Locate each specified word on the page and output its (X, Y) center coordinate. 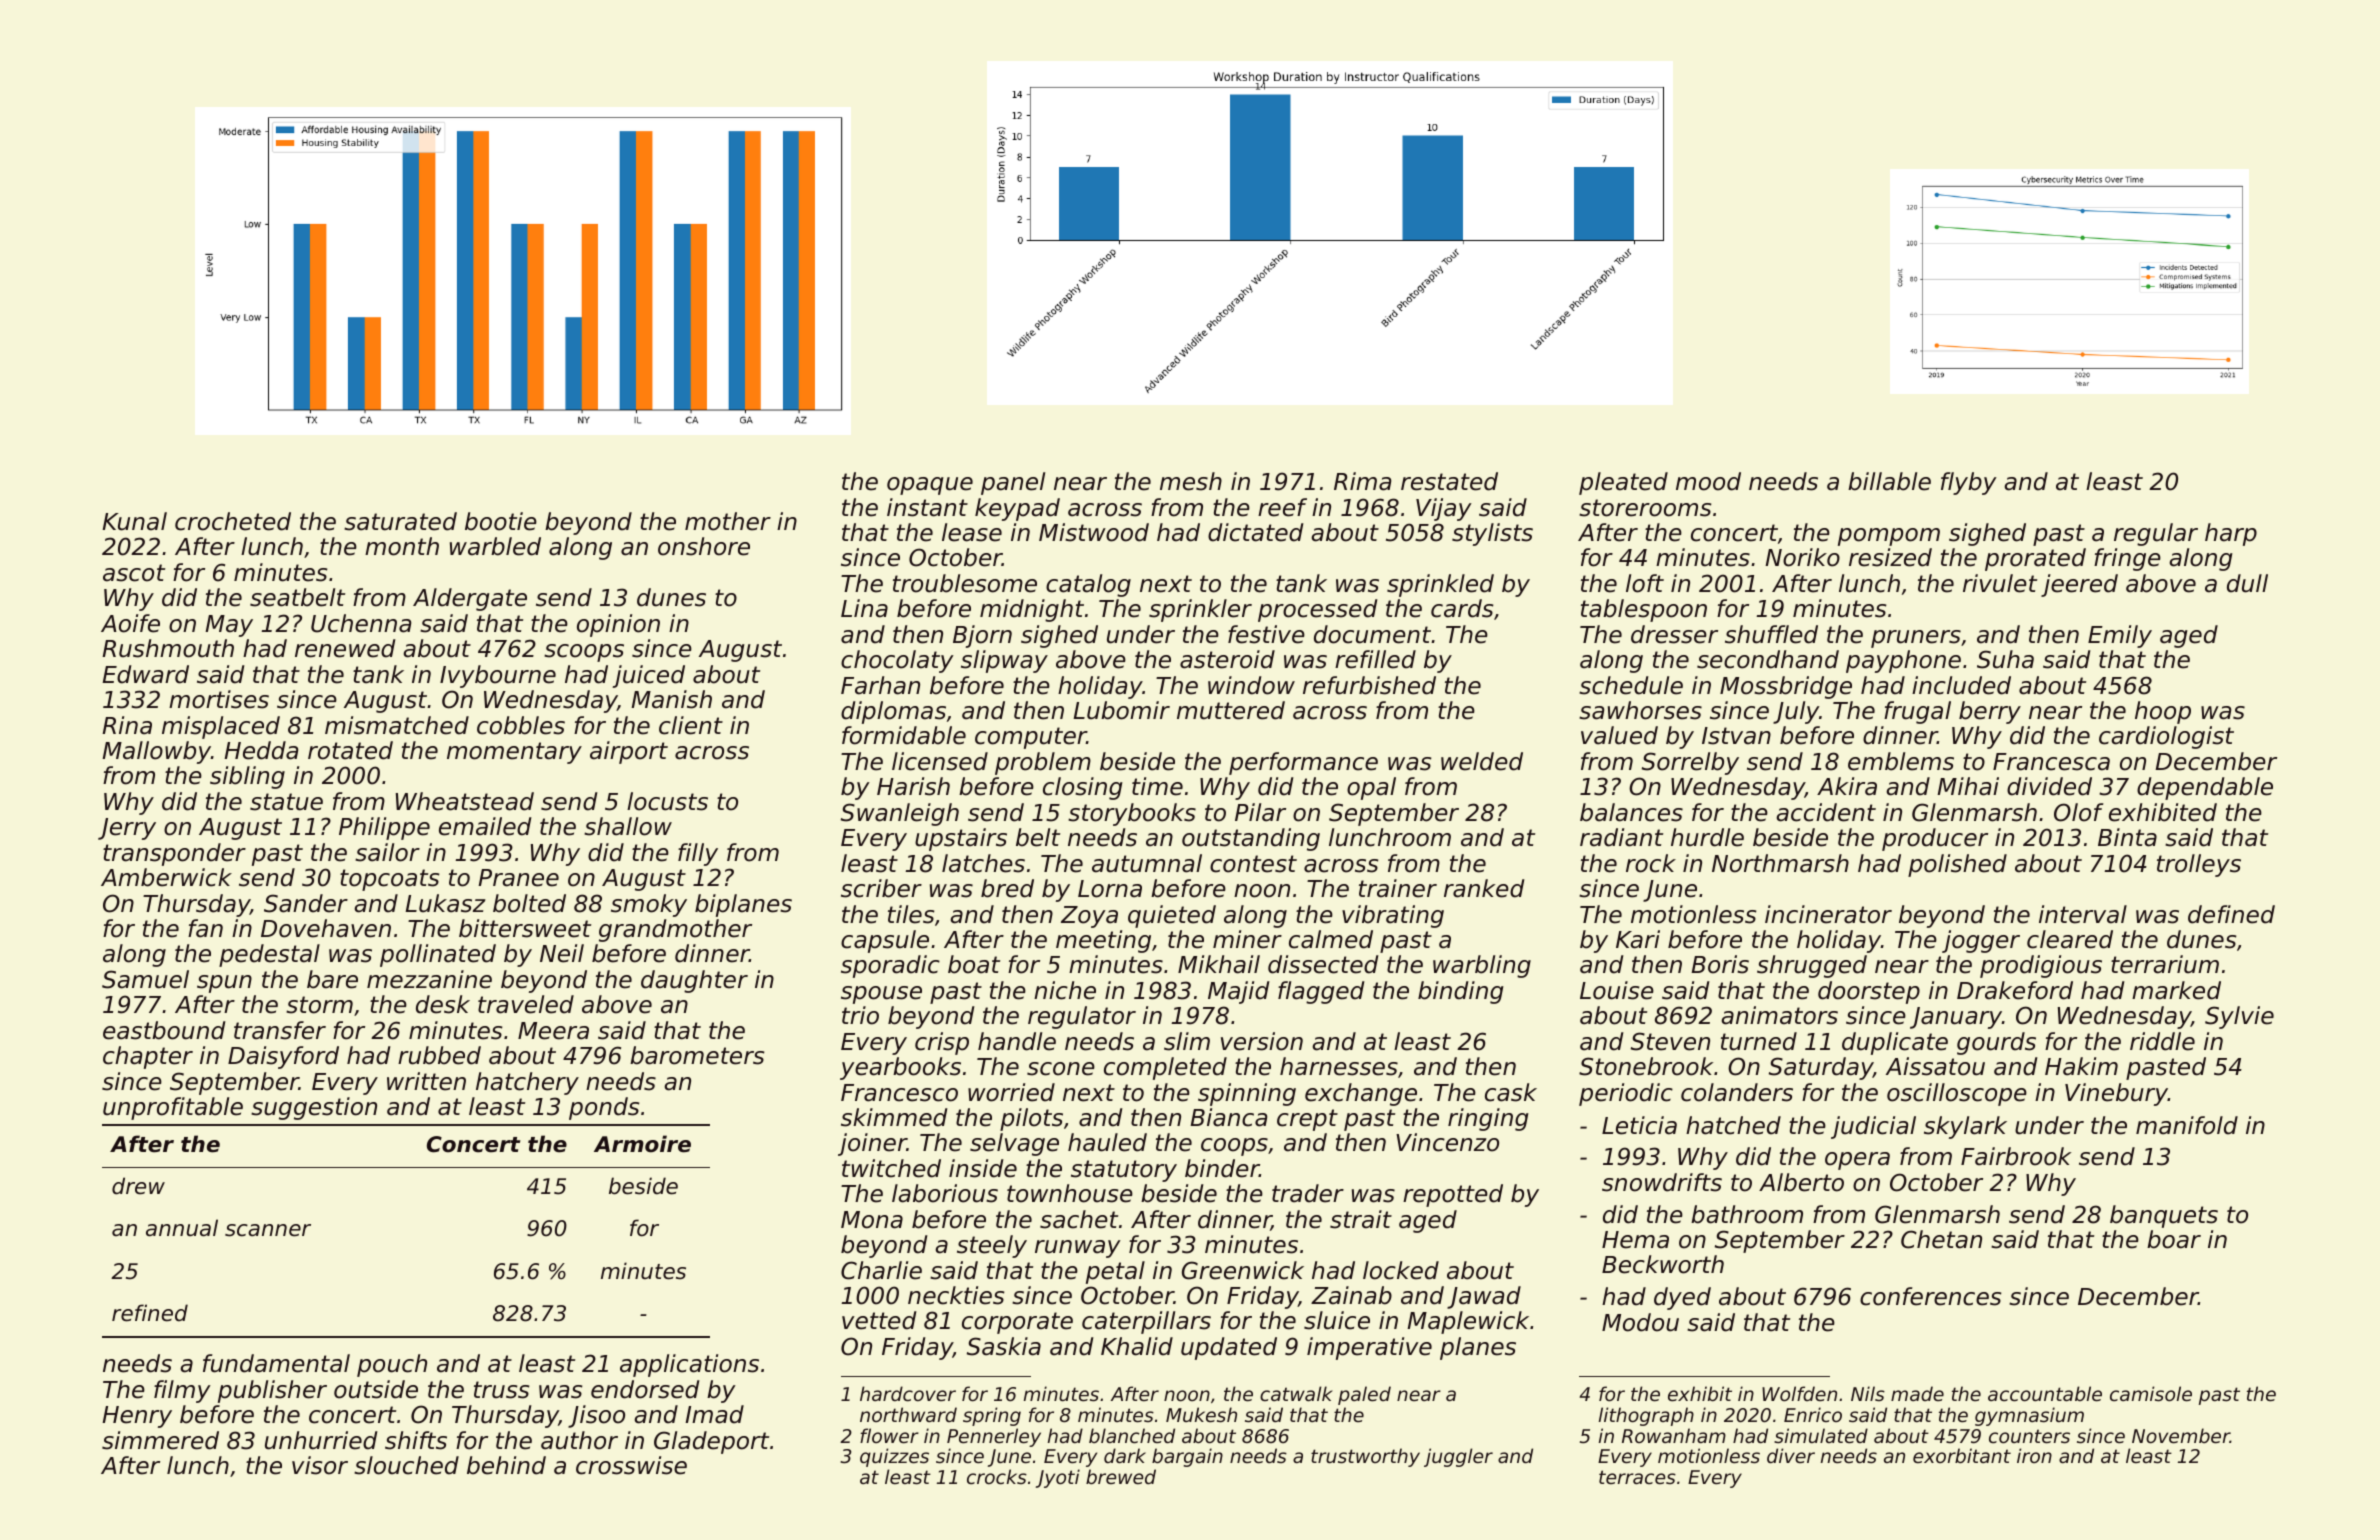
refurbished (1369, 685)
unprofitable (173, 1108)
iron (2034, 1455)
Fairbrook (2016, 1156)
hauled (1107, 1142)
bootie (501, 521)
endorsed (645, 1389)
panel (1013, 483)
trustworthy (1365, 1457)
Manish (671, 699)
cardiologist (2166, 737)
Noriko (1802, 557)
